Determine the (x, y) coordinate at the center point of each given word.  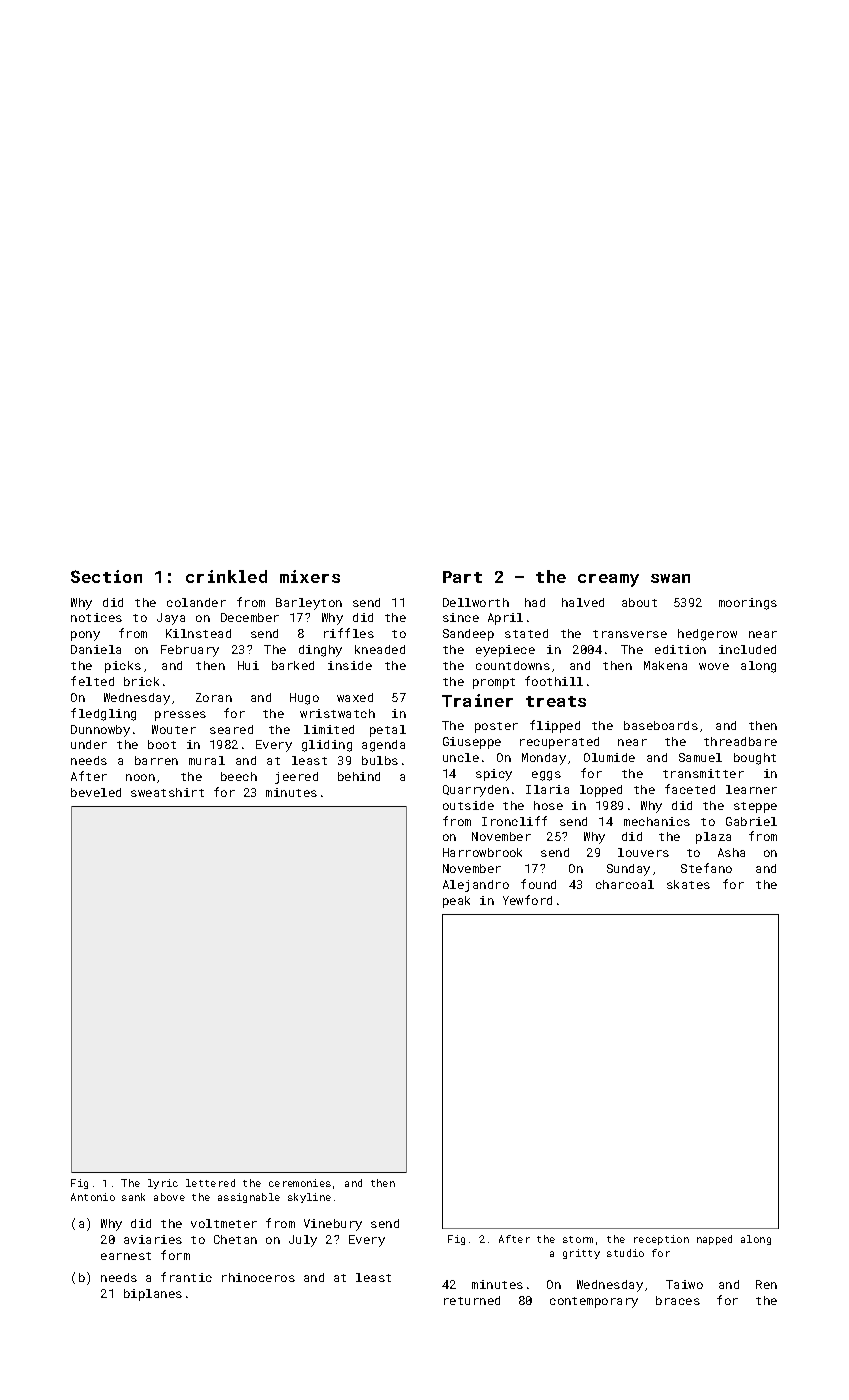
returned (472, 1300)
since (461, 617)
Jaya (171, 619)
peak (456, 902)
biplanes (153, 1295)
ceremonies (300, 1183)
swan (670, 578)
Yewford (527, 900)
